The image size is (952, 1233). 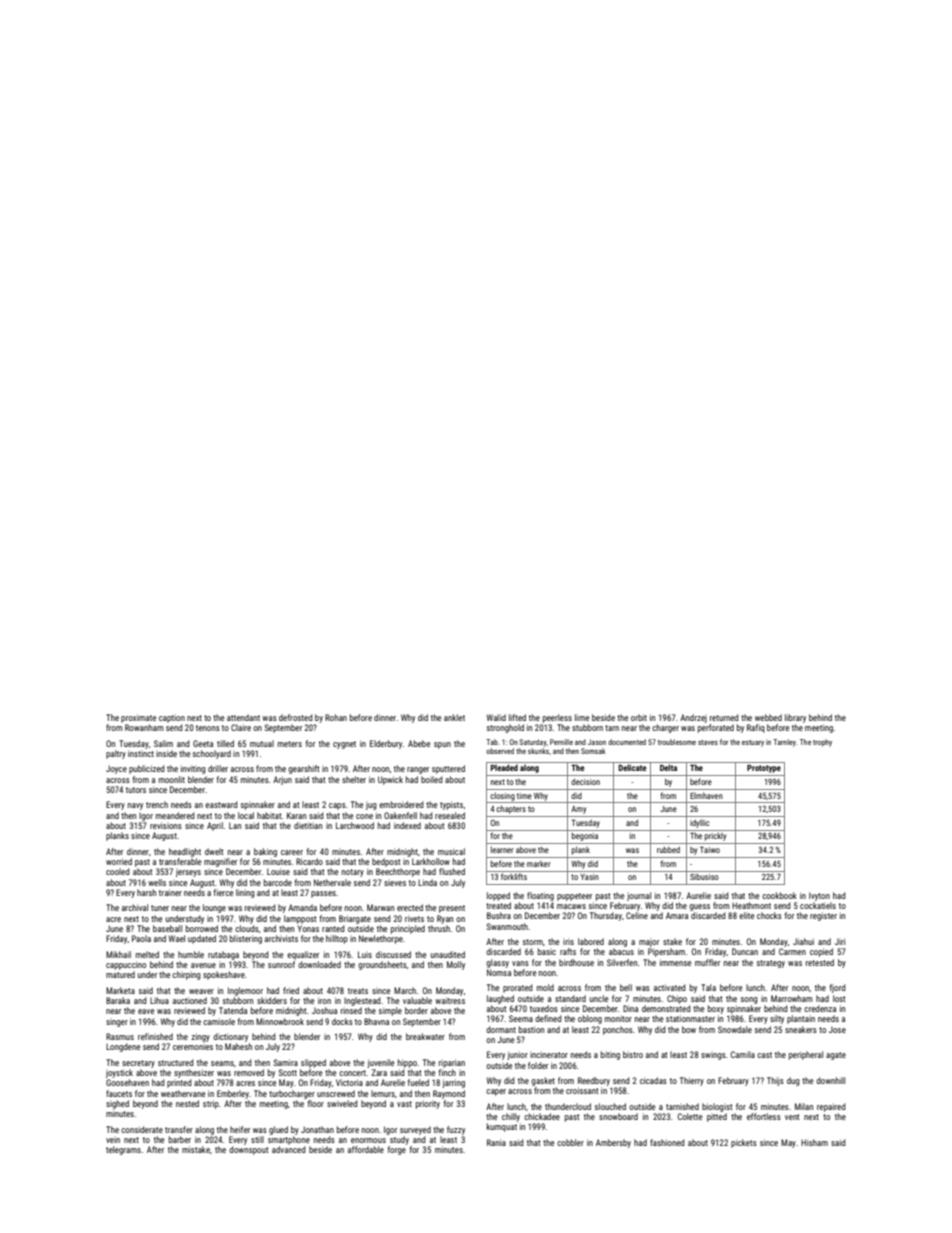 I want to click on Mikhail, so click(x=118, y=954).
